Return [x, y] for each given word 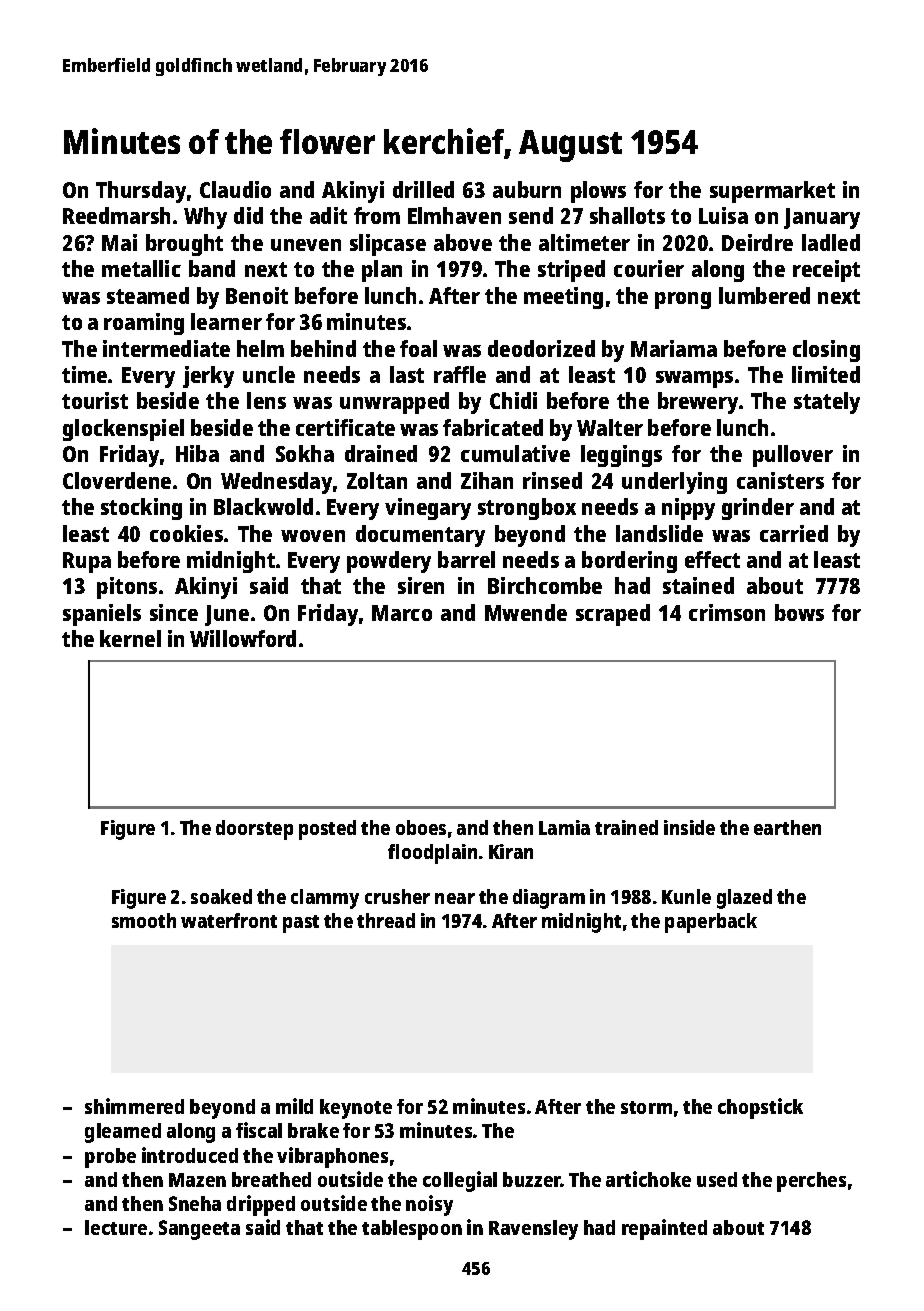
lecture [116, 1227]
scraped [613, 615]
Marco [402, 613]
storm [646, 1107]
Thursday [141, 192]
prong [683, 300]
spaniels [102, 615]
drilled [423, 189]
